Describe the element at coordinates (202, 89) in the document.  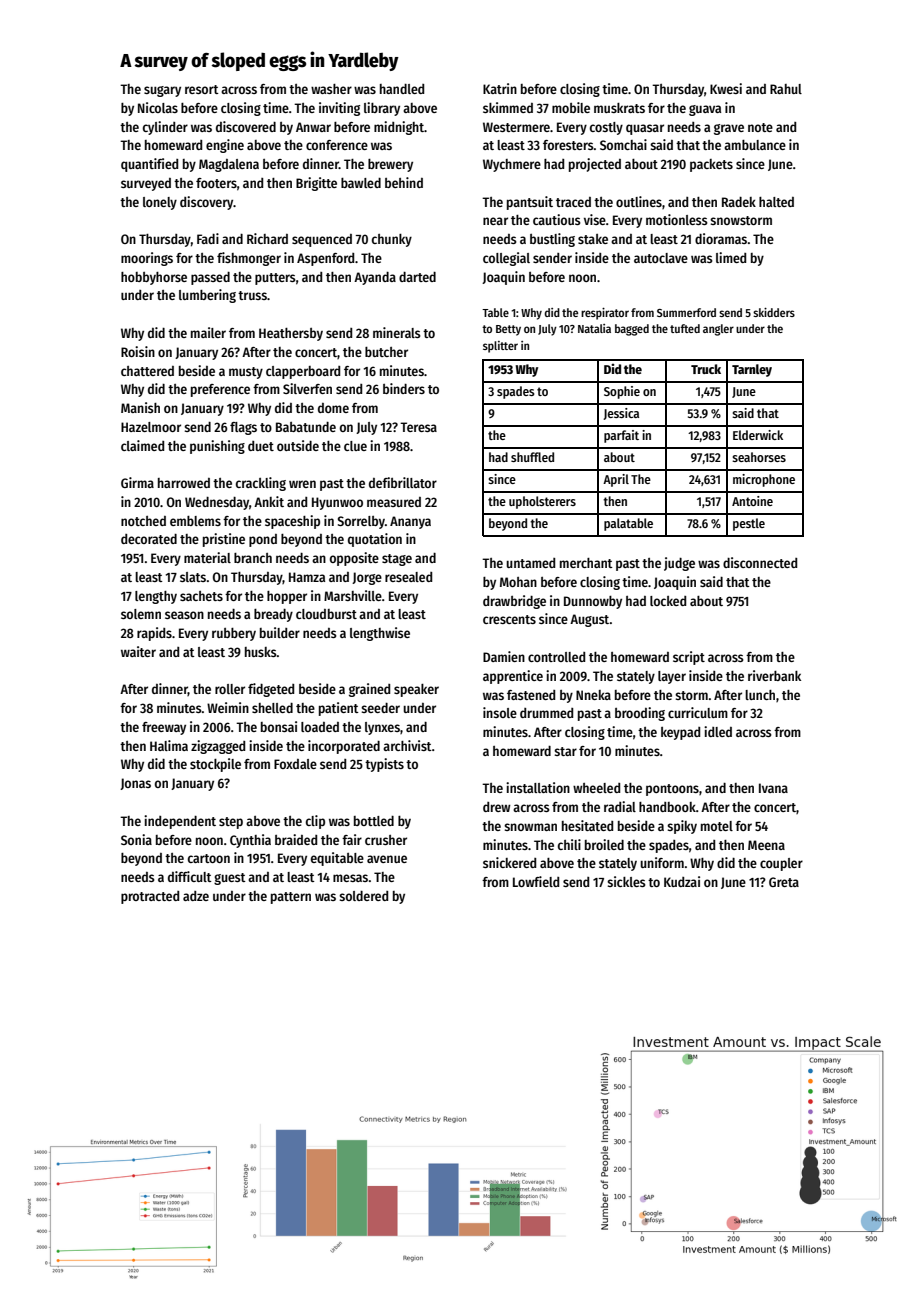
I see `resort` at that location.
